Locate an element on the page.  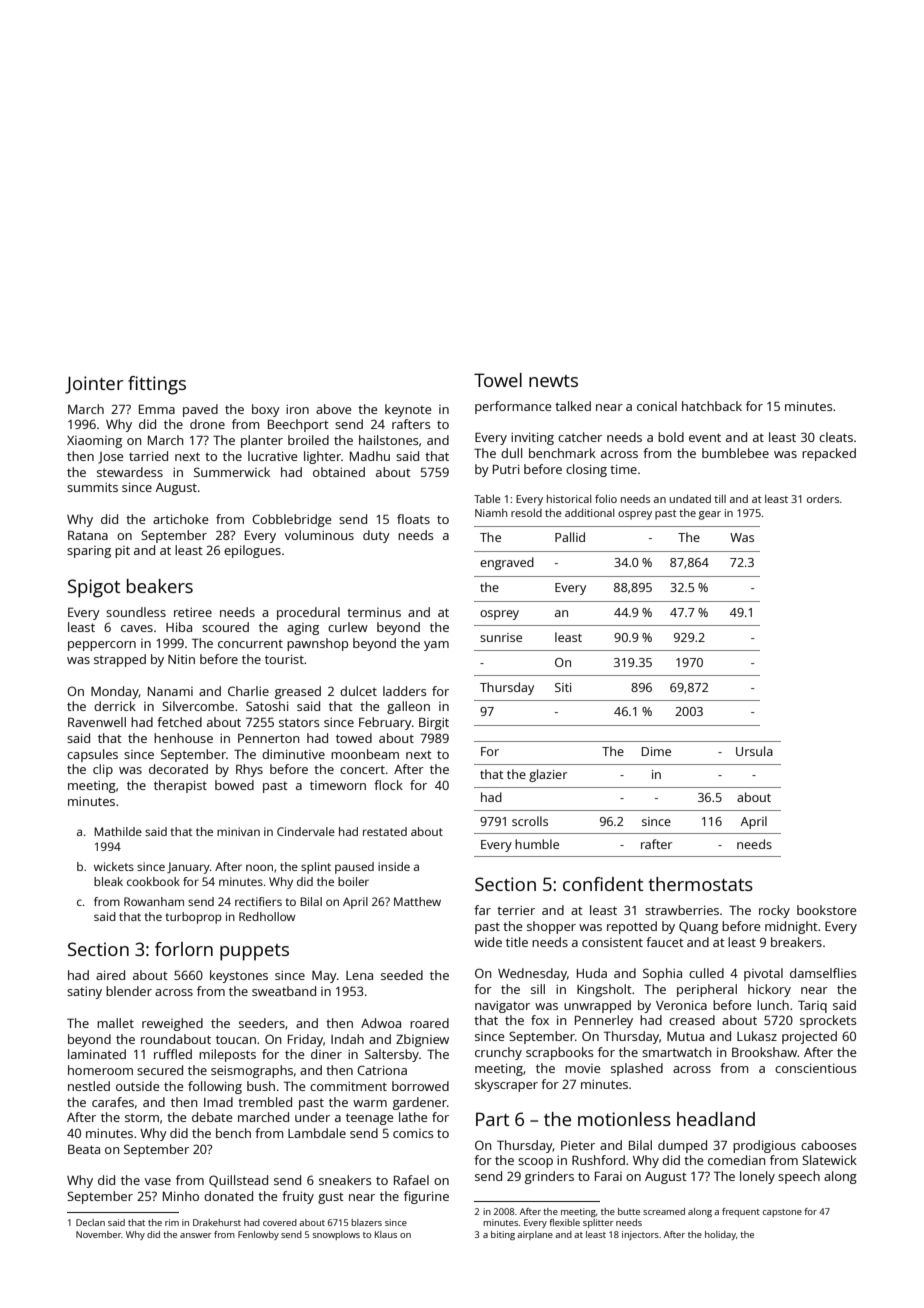
stewardess is located at coordinates (130, 472).
